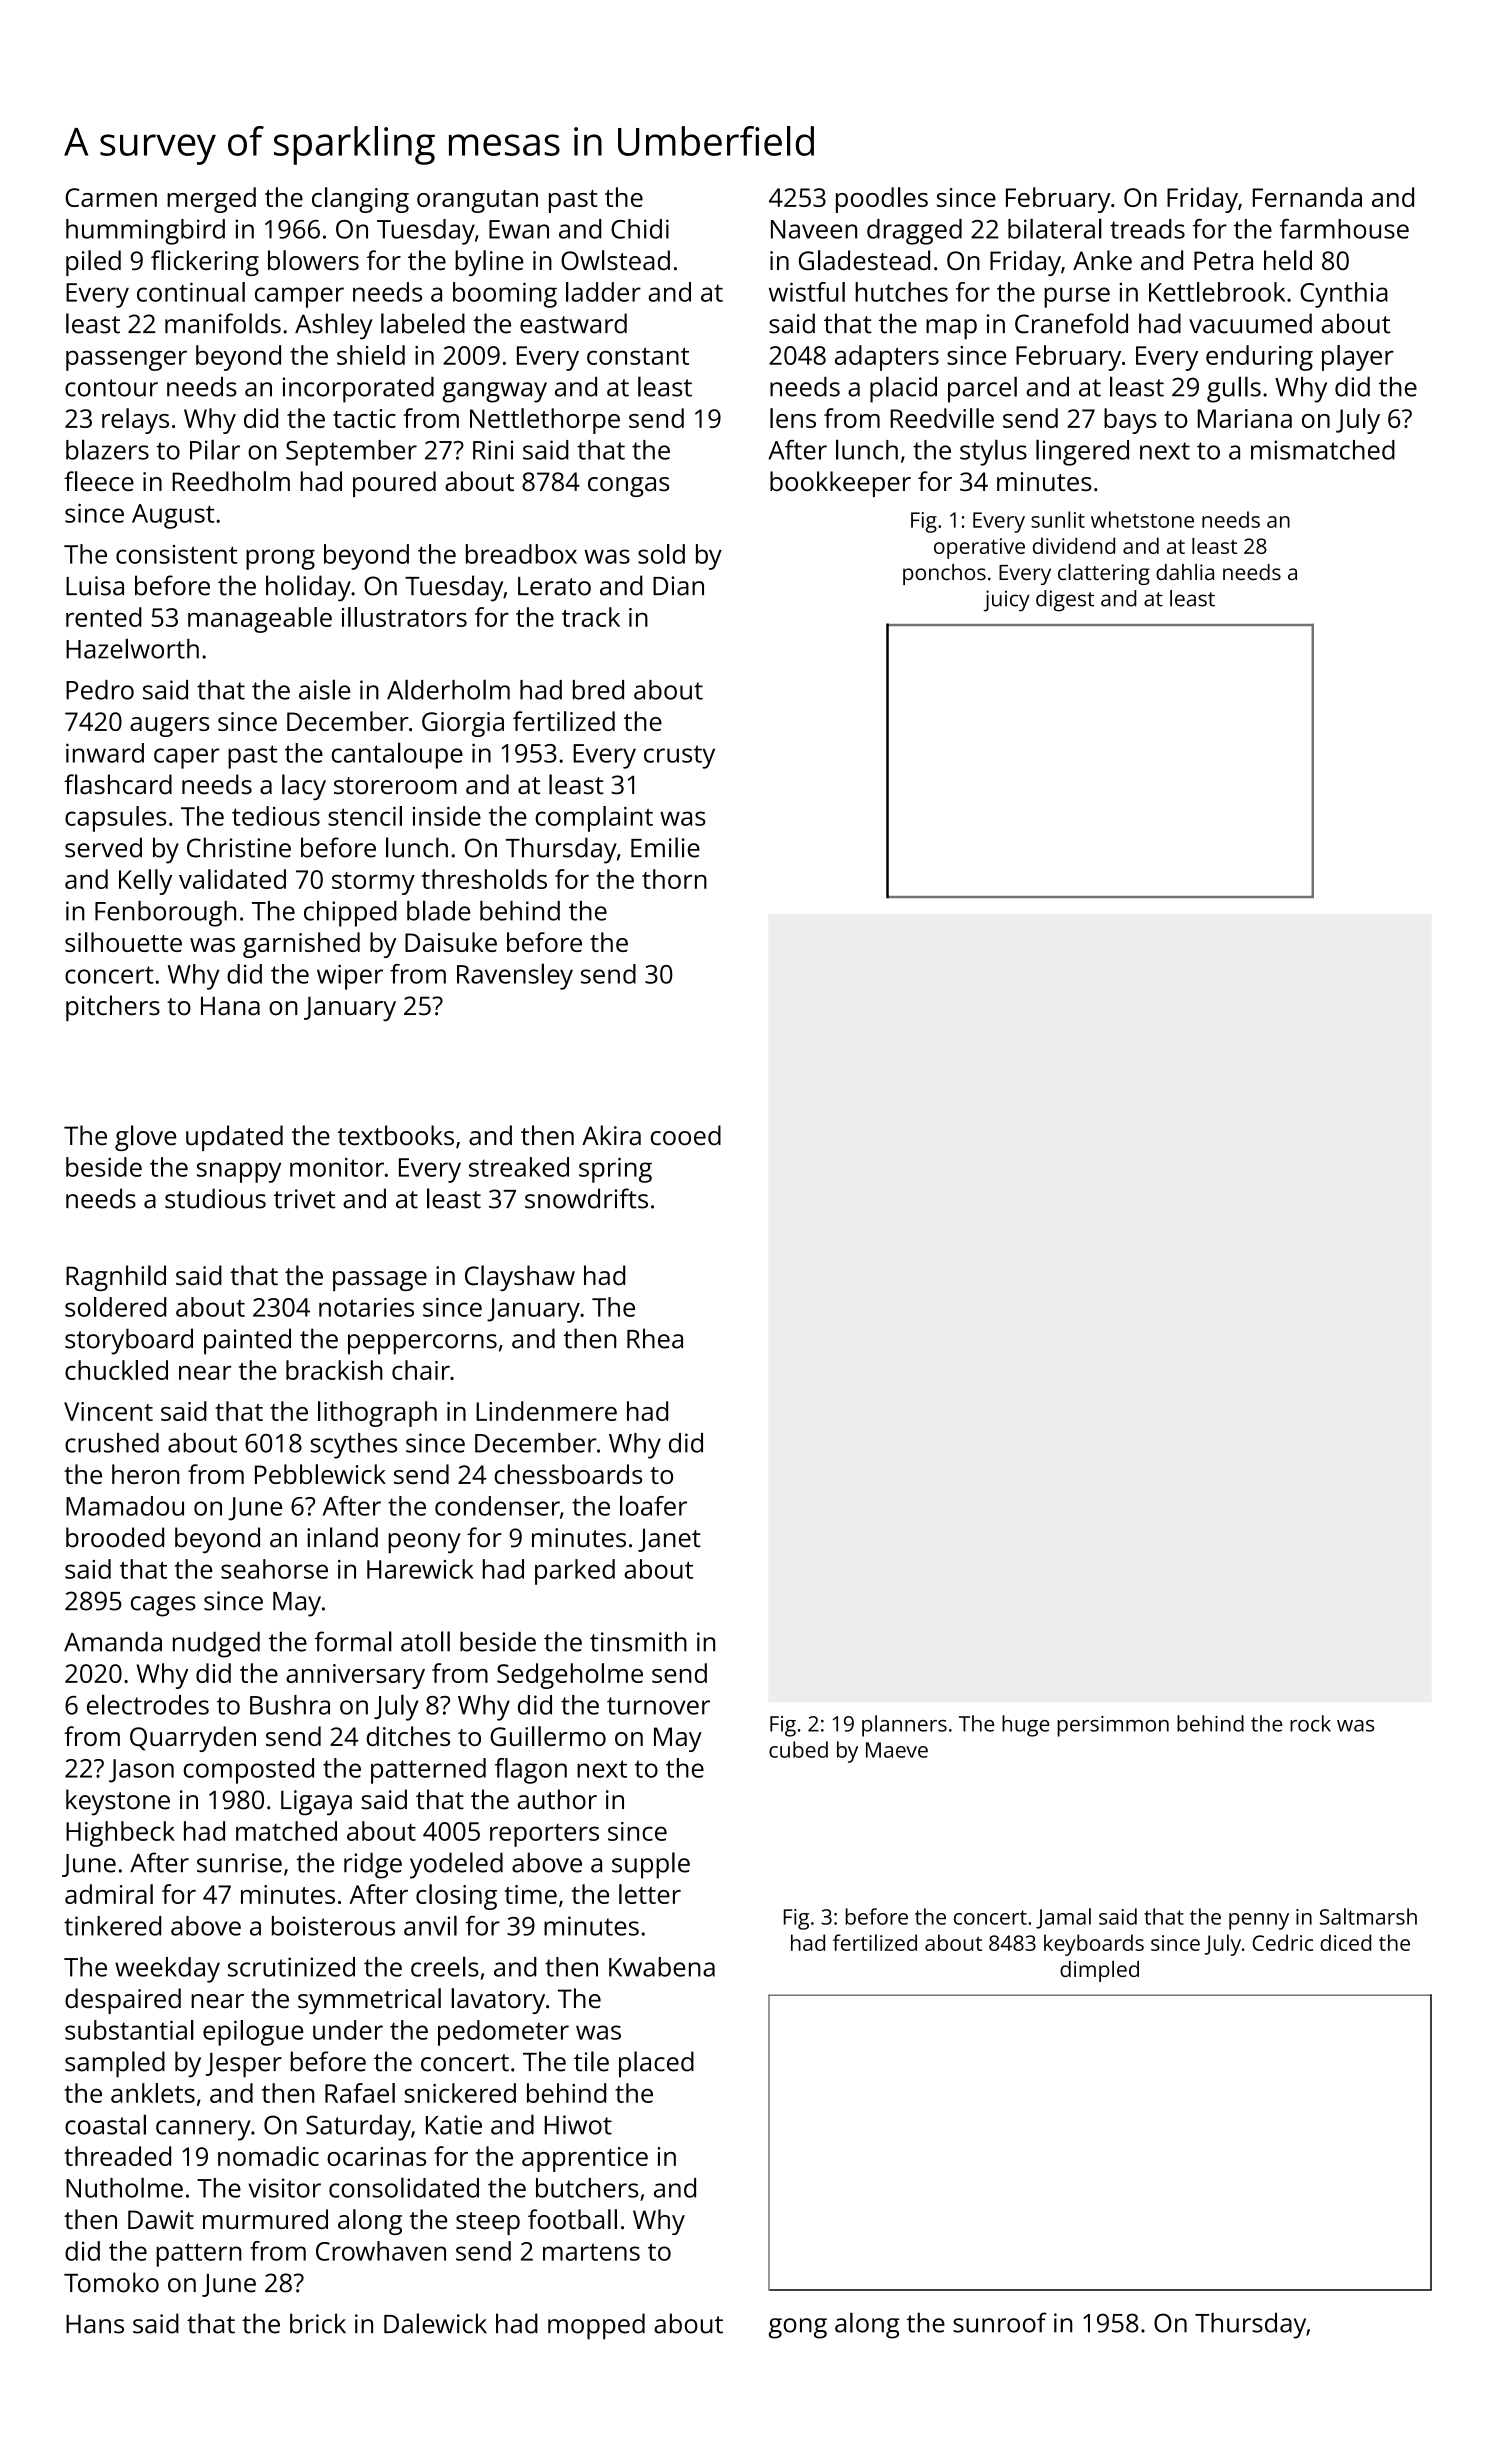  What do you see at coordinates (148, 1704) in the screenshot?
I see `electrodes` at bounding box center [148, 1704].
